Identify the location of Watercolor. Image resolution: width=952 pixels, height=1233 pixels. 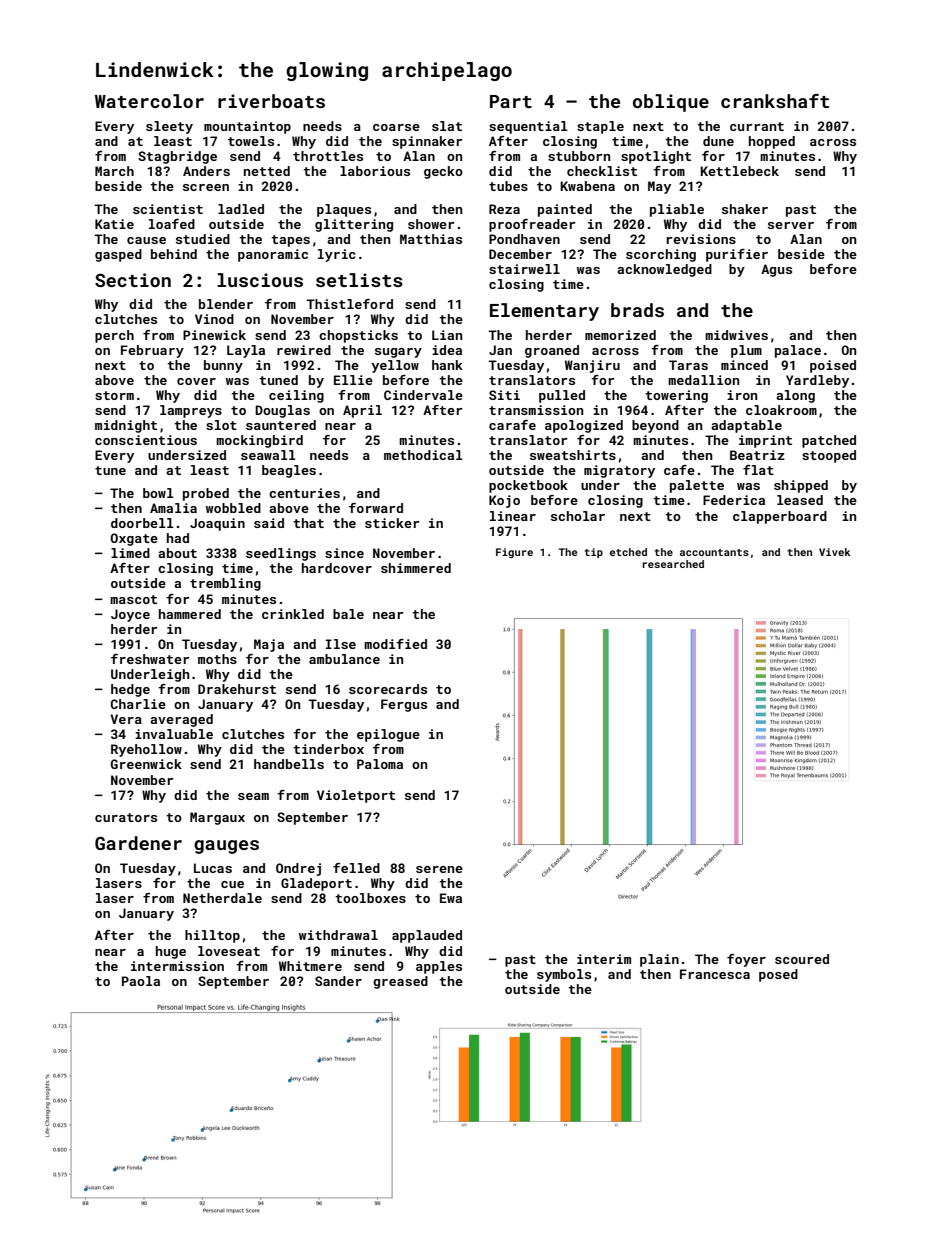
(149, 101).
